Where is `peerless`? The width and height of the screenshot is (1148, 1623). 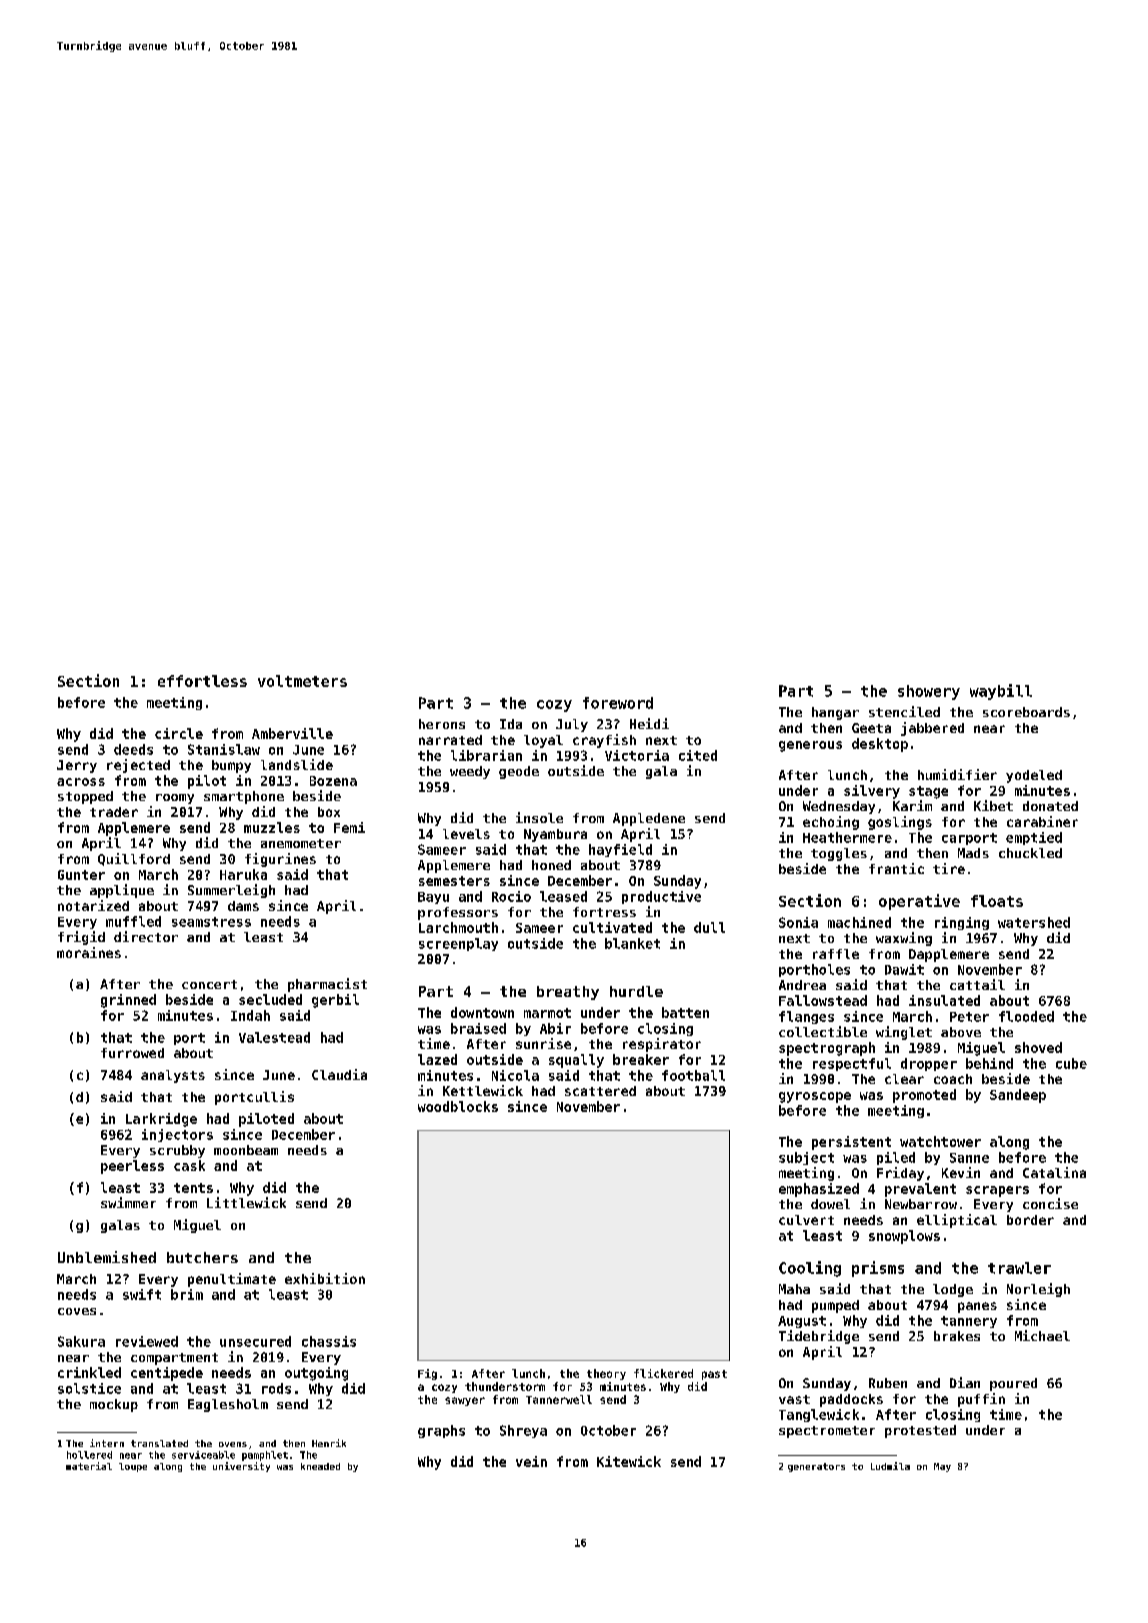 peerless is located at coordinates (132, 1167).
